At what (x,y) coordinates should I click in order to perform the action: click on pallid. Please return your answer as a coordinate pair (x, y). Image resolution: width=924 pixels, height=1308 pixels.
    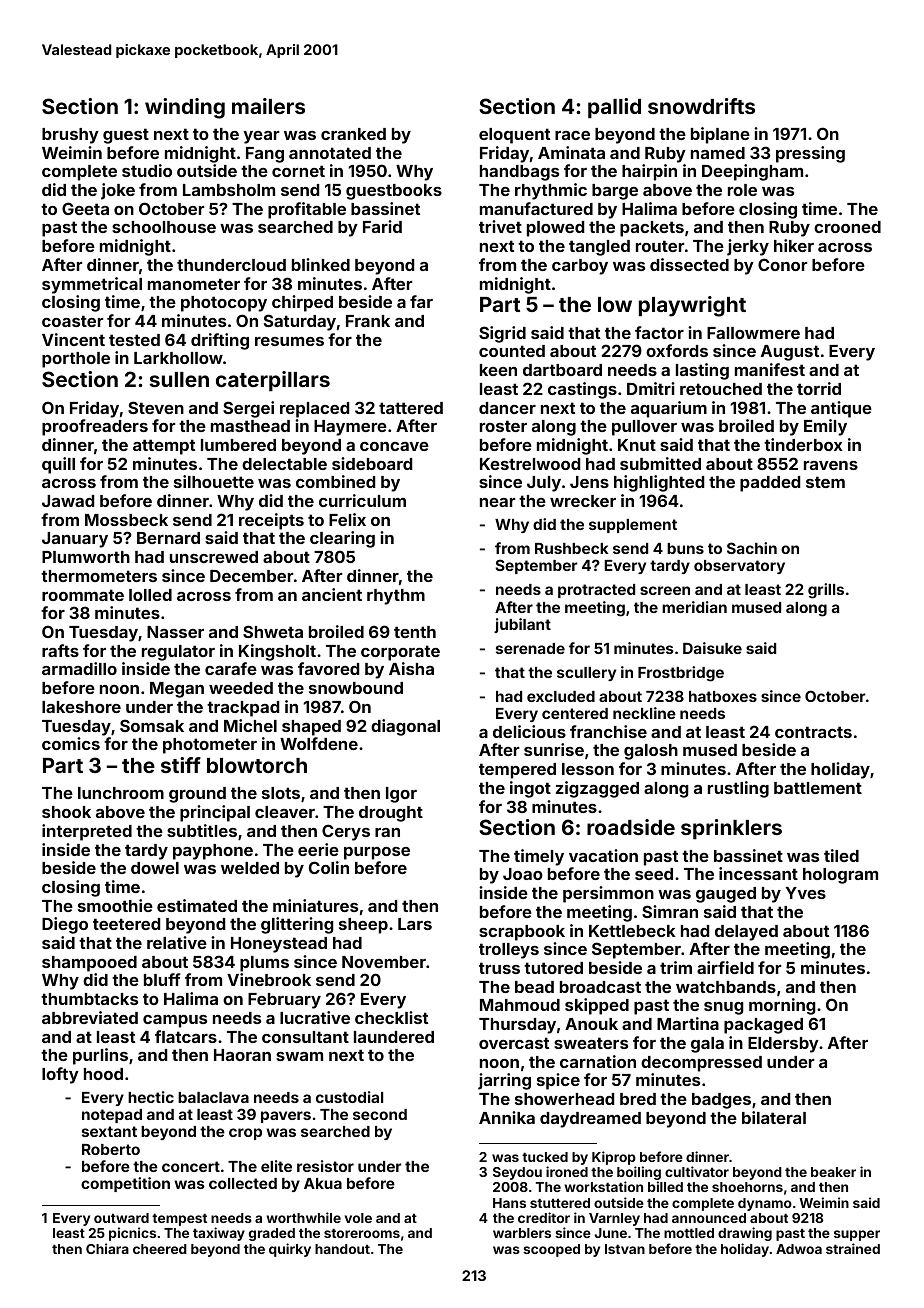
    Looking at the image, I should click on (614, 108).
